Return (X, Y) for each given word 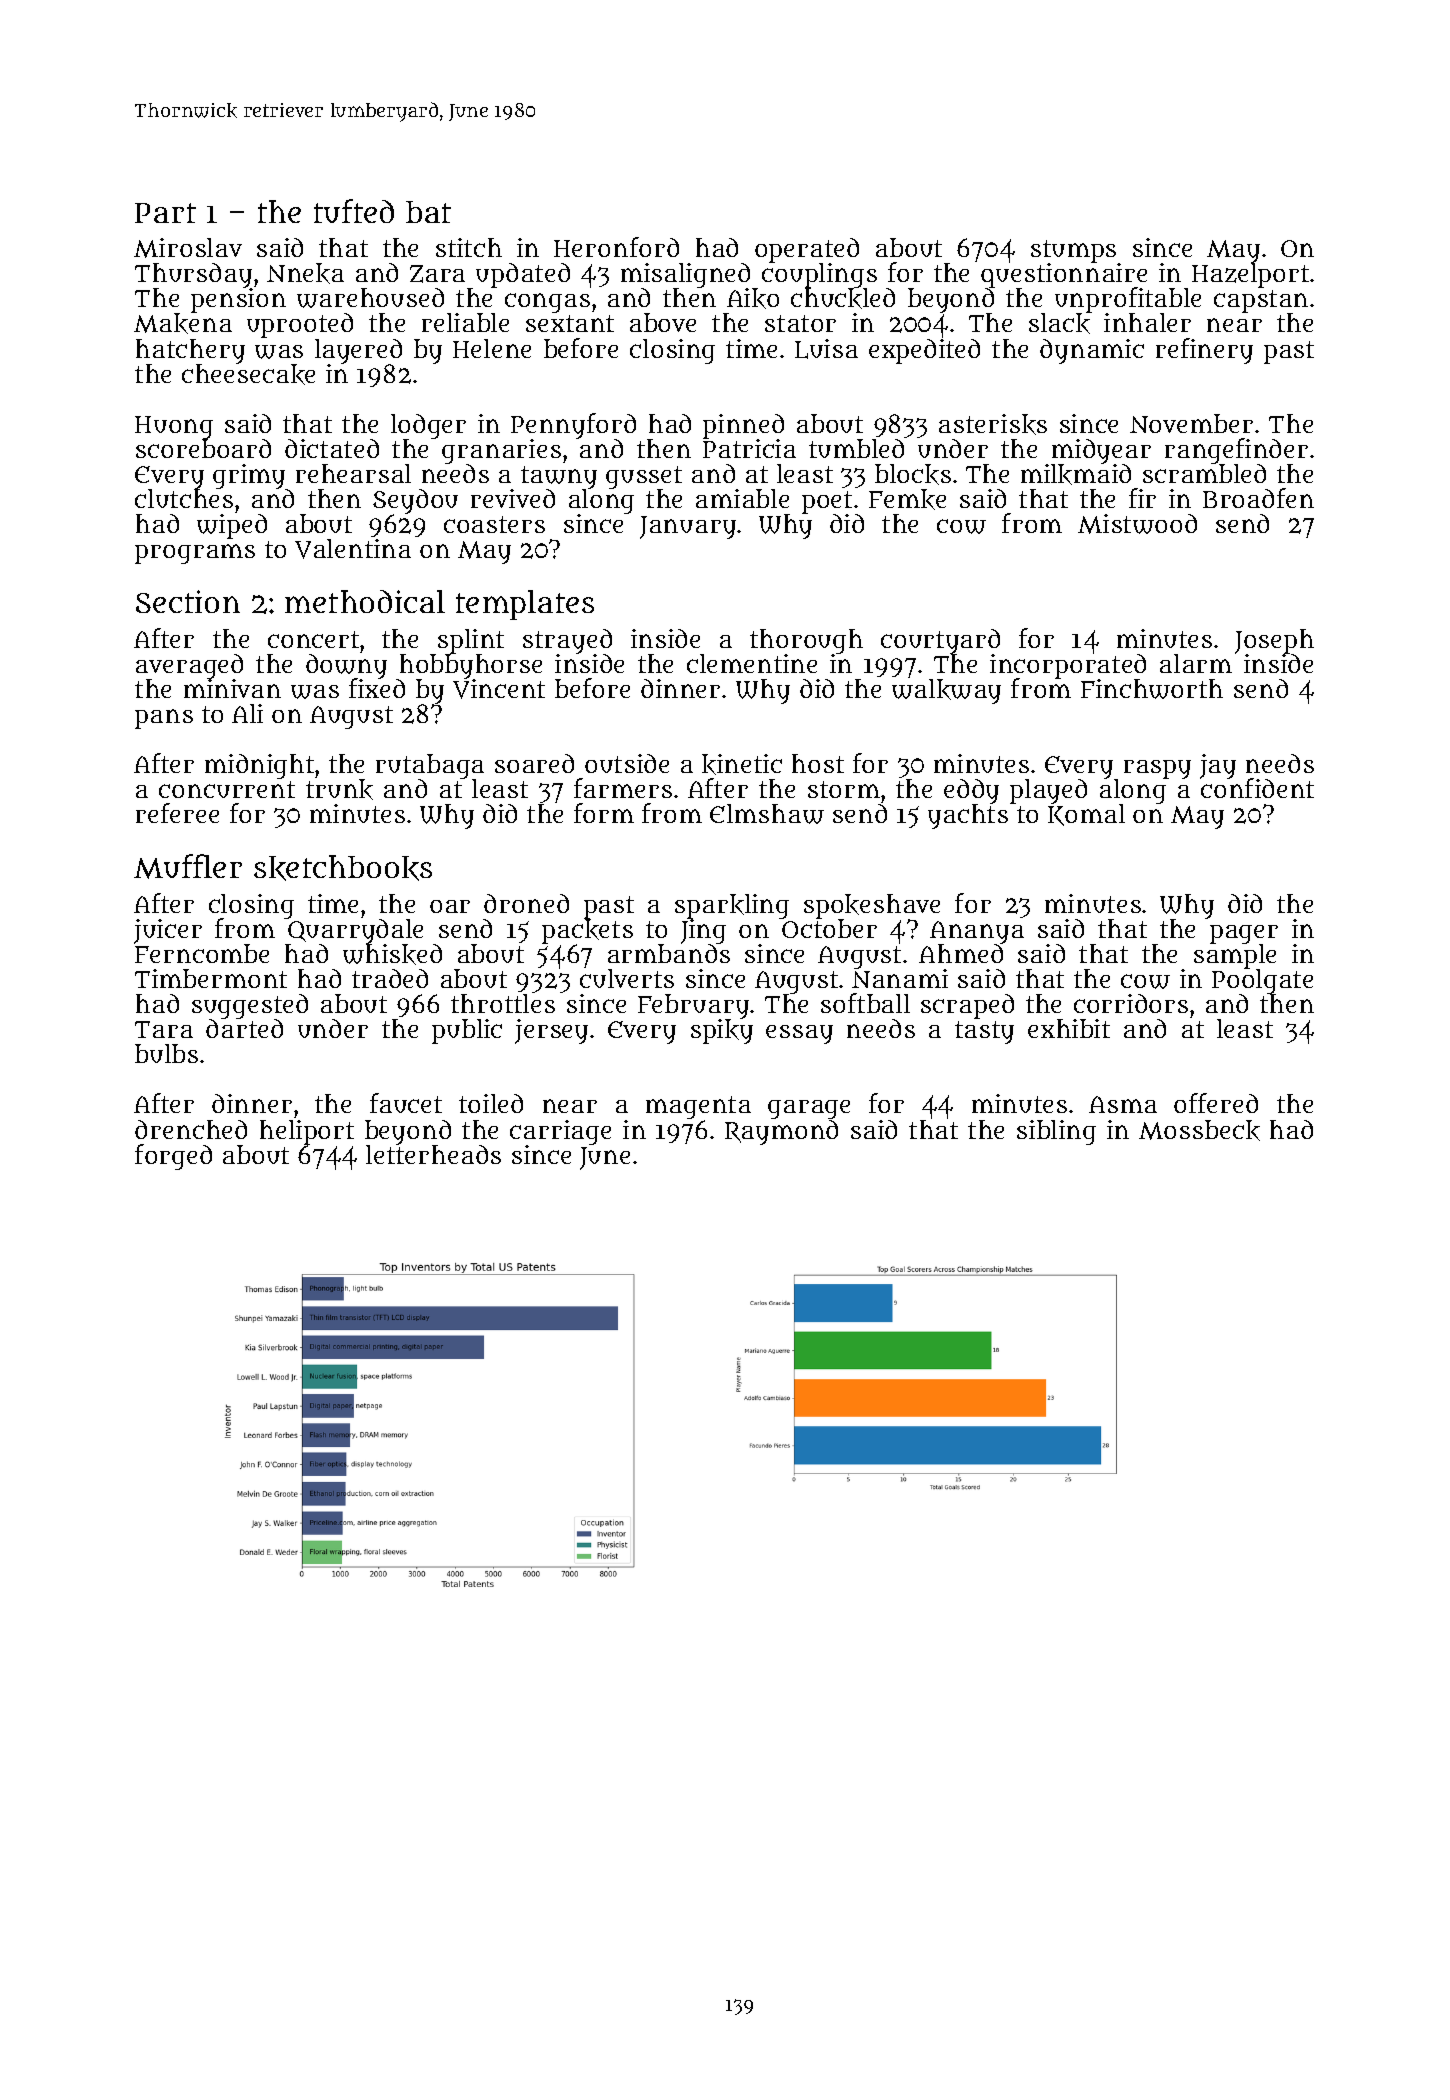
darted (244, 1028)
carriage (560, 1132)
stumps (1075, 252)
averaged (189, 666)
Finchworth (1152, 689)
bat (428, 212)
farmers (623, 788)
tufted (354, 211)
